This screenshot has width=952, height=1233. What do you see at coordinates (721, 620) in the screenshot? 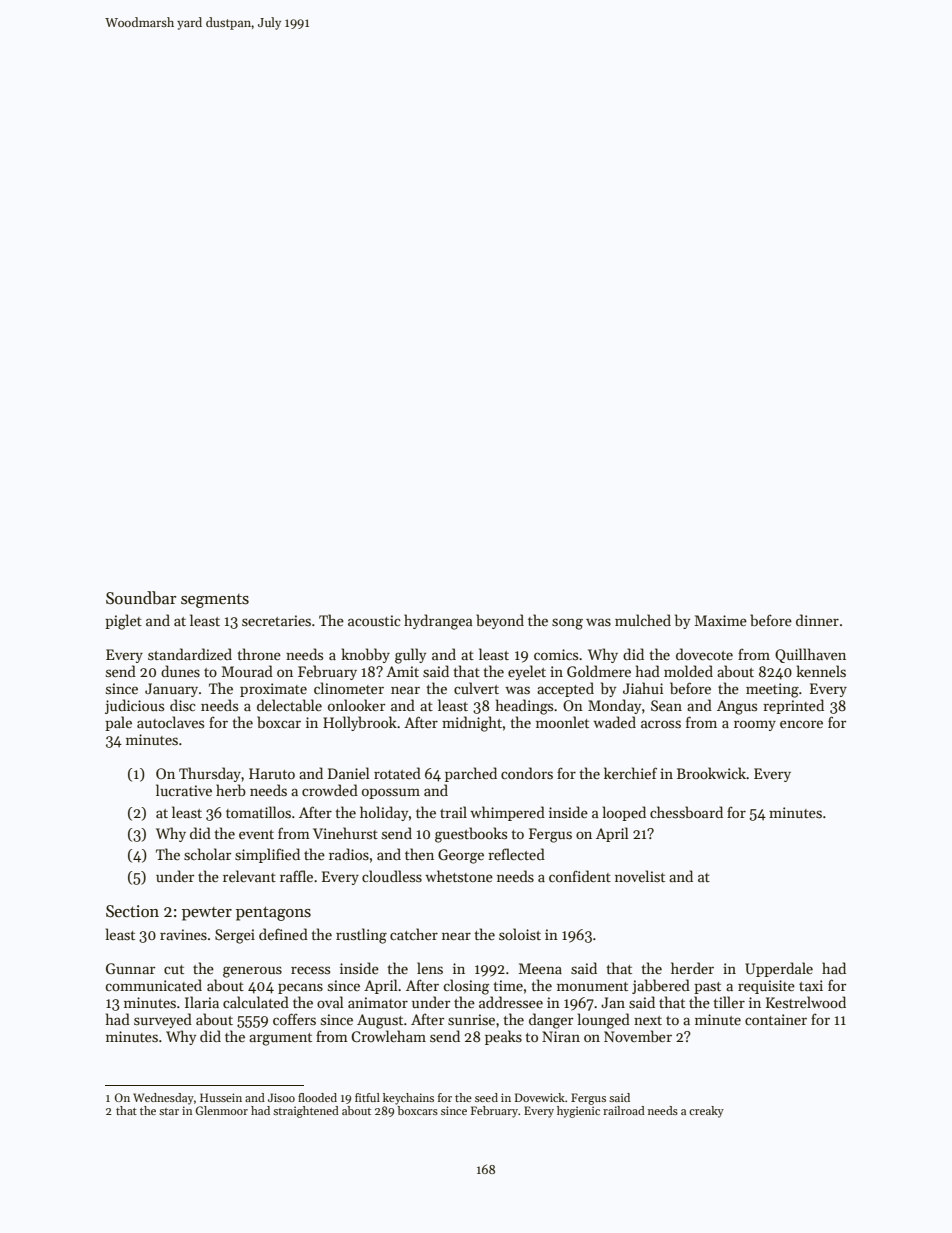
I see `Maxime` at bounding box center [721, 620].
